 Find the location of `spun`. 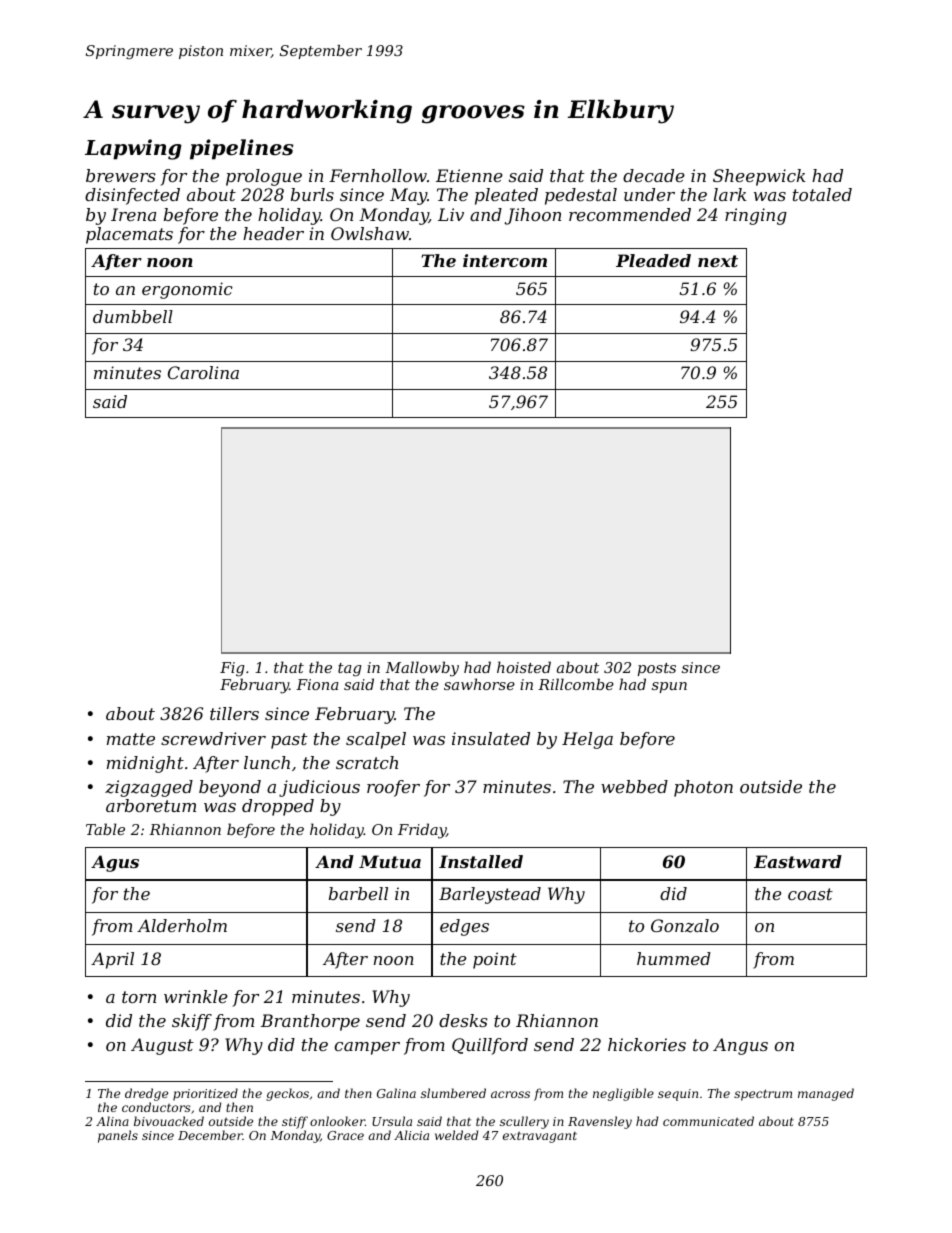

spun is located at coordinates (669, 687).
